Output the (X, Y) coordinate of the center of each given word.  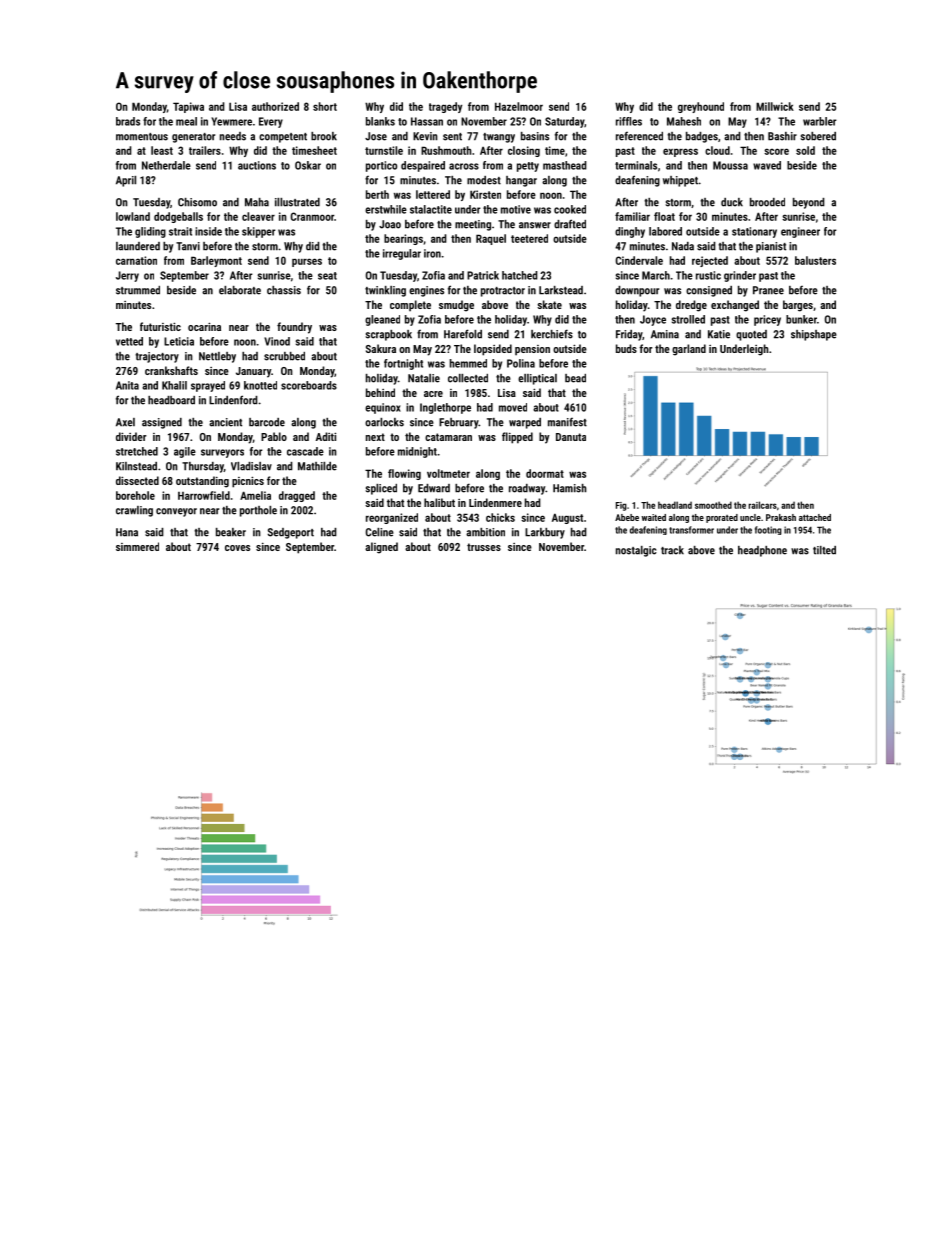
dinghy (630, 232)
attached (815, 517)
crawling (134, 511)
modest (484, 180)
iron (432, 253)
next (375, 437)
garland (689, 350)
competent (283, 138)
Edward (434, 488)
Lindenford (233, 400)
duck (732, 202)
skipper (259, 232)
